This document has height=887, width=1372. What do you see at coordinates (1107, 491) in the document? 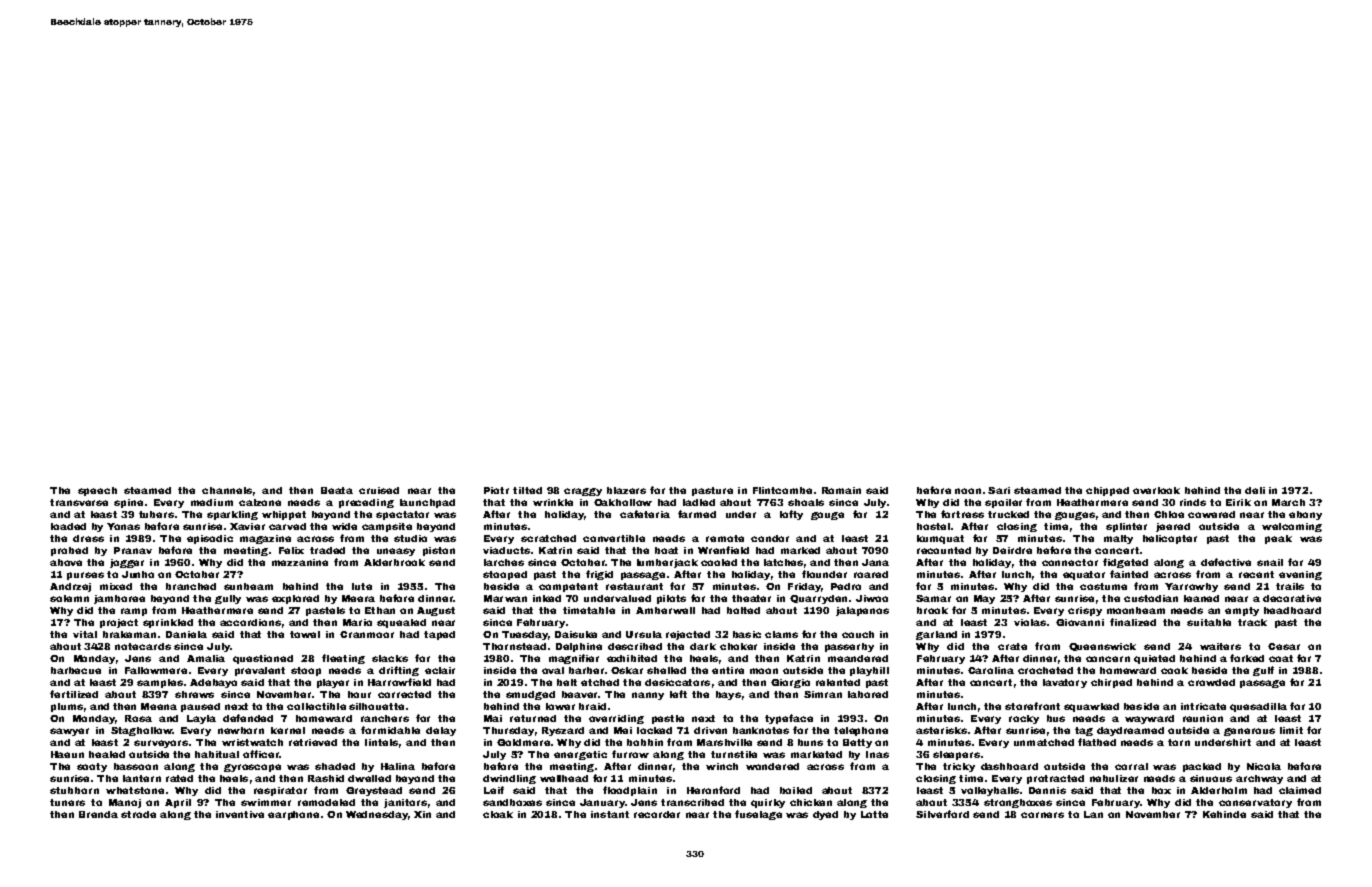
I see `chipped` at bounding box center [1107, 491].
